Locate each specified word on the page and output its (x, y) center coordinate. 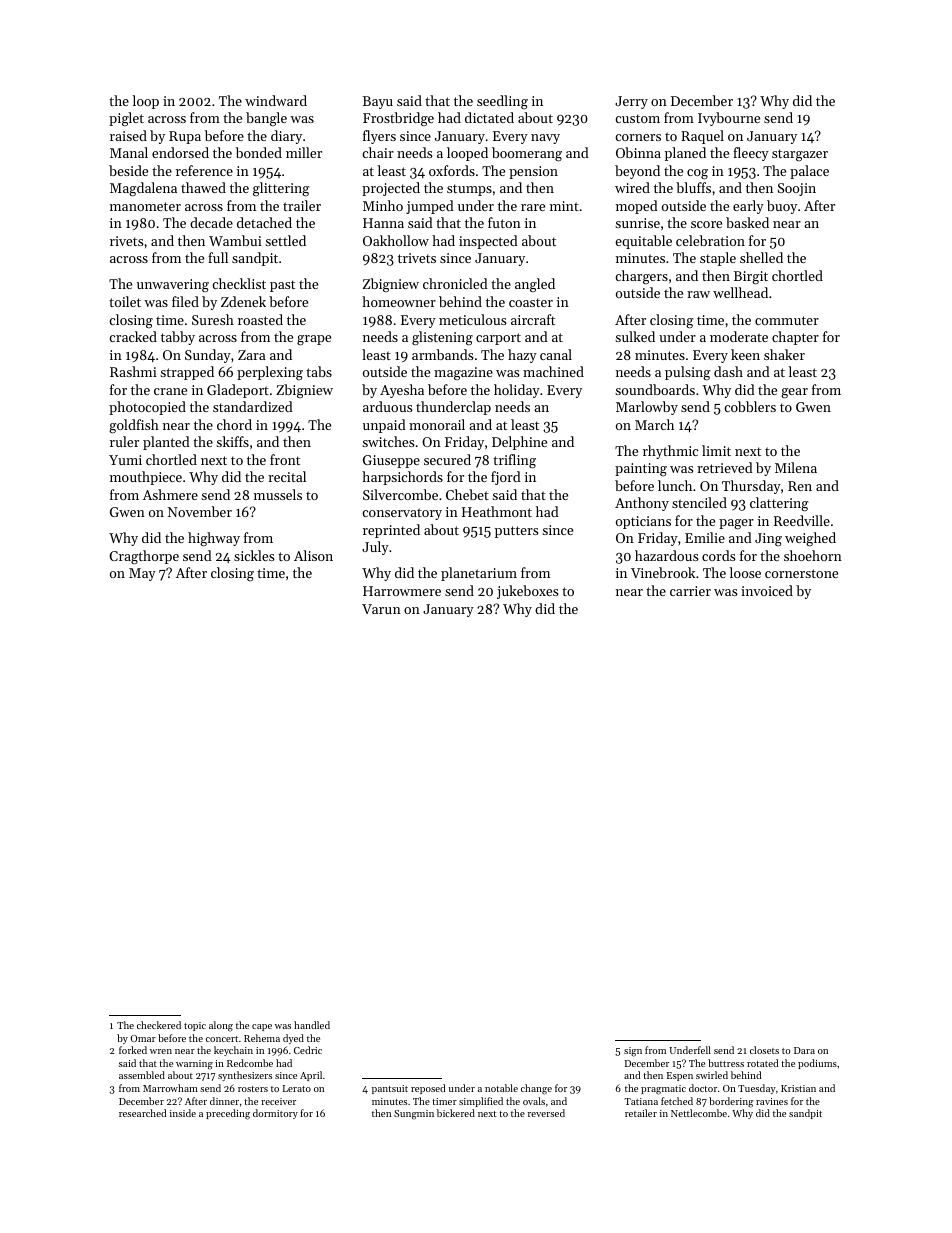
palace (809, 172)
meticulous (472, 319)
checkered (159, 1025)
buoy (782, 207)
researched (142, 1113)
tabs (319, 371)
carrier (690, 591)
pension (533, 172)
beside (128, 170)
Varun (381, 609)
